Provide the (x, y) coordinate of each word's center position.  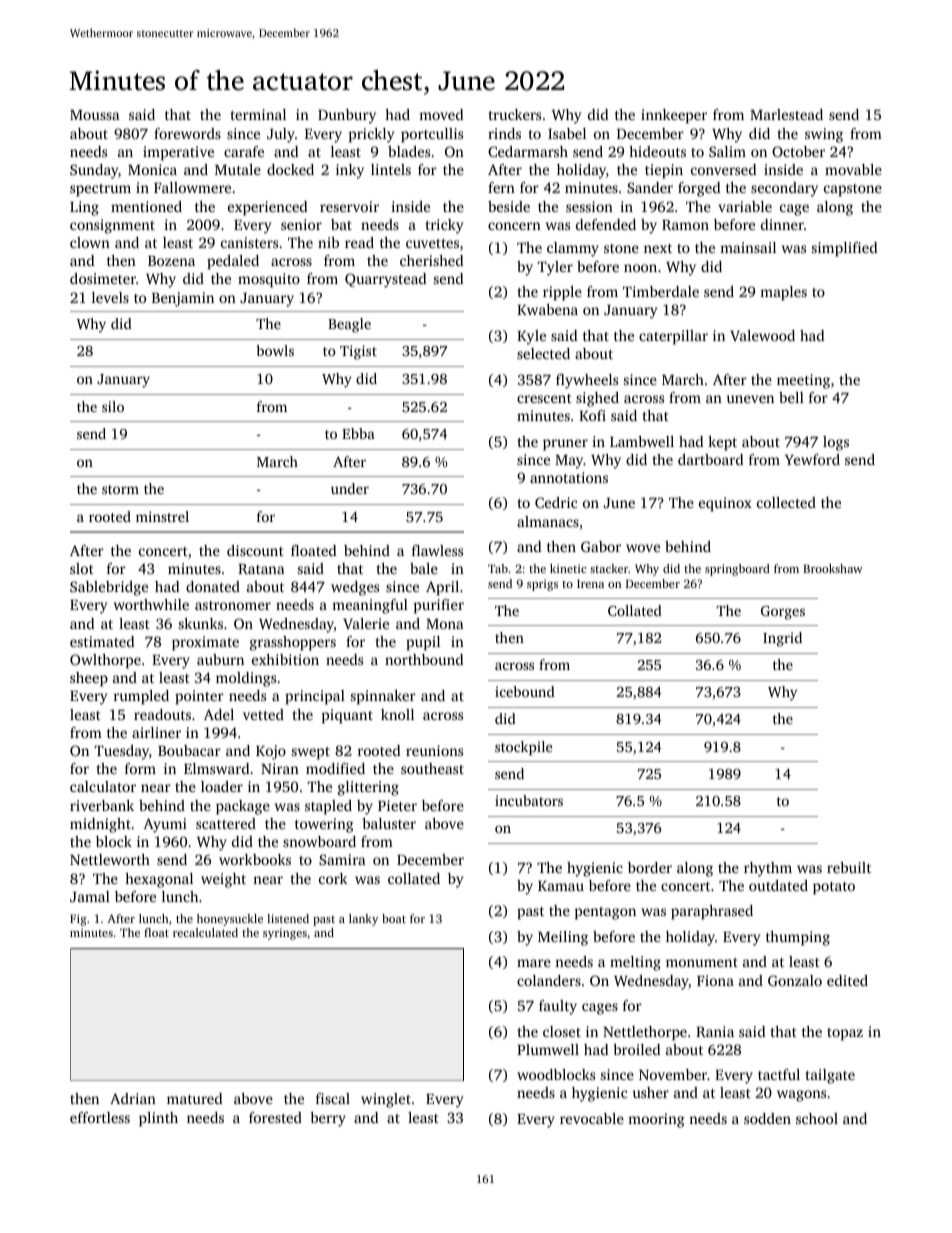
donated (213, 586)
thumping (798, 938)
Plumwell (548, 1049)
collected (786, 502)
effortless (100, 1117)
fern (501, 187)
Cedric (556, 502)
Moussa (95, 115)
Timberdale (661, 291)
